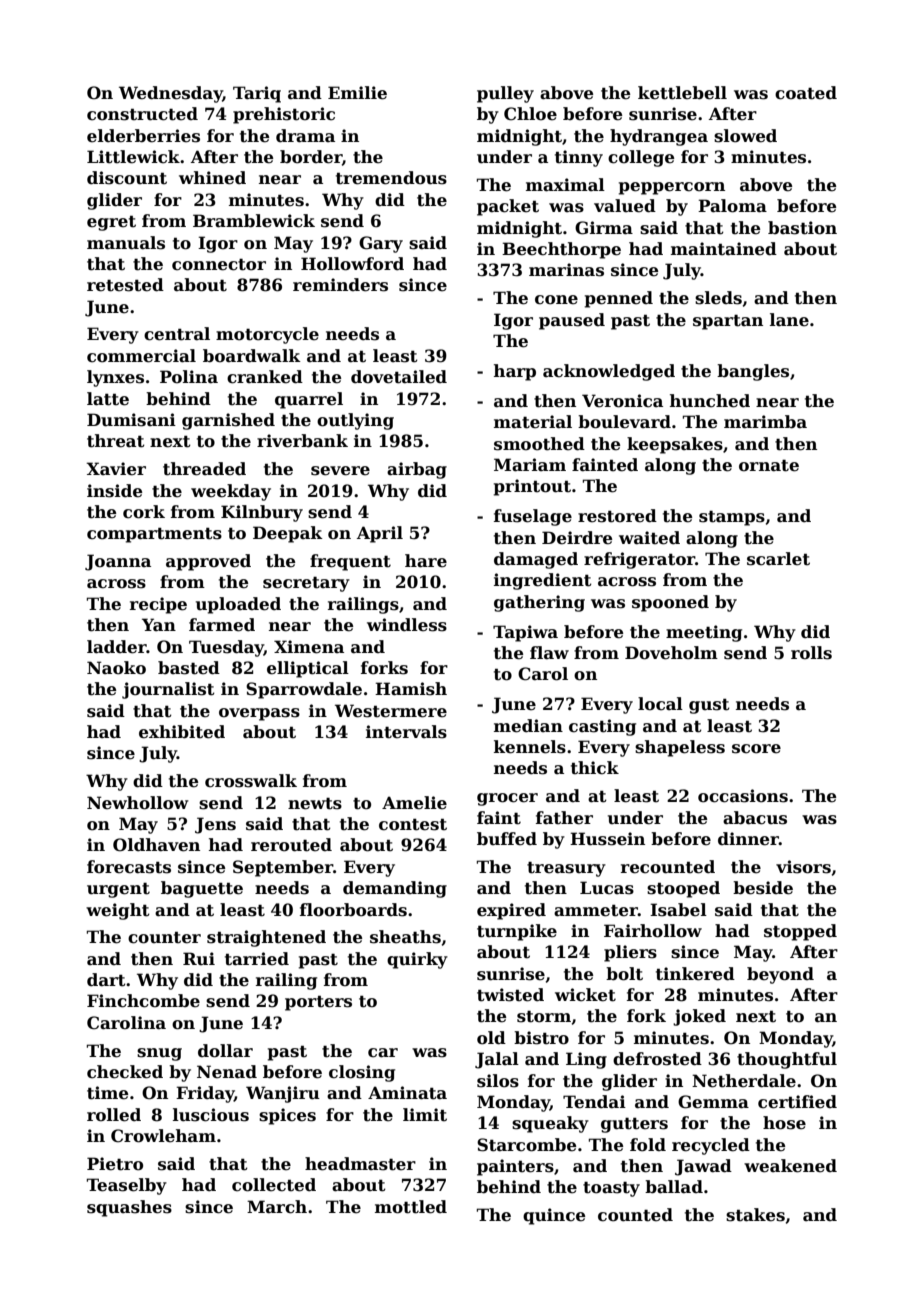 Image resolution: width=924 pixels, height=1308 pixels. I want to click on weight, so click(118, 911).
